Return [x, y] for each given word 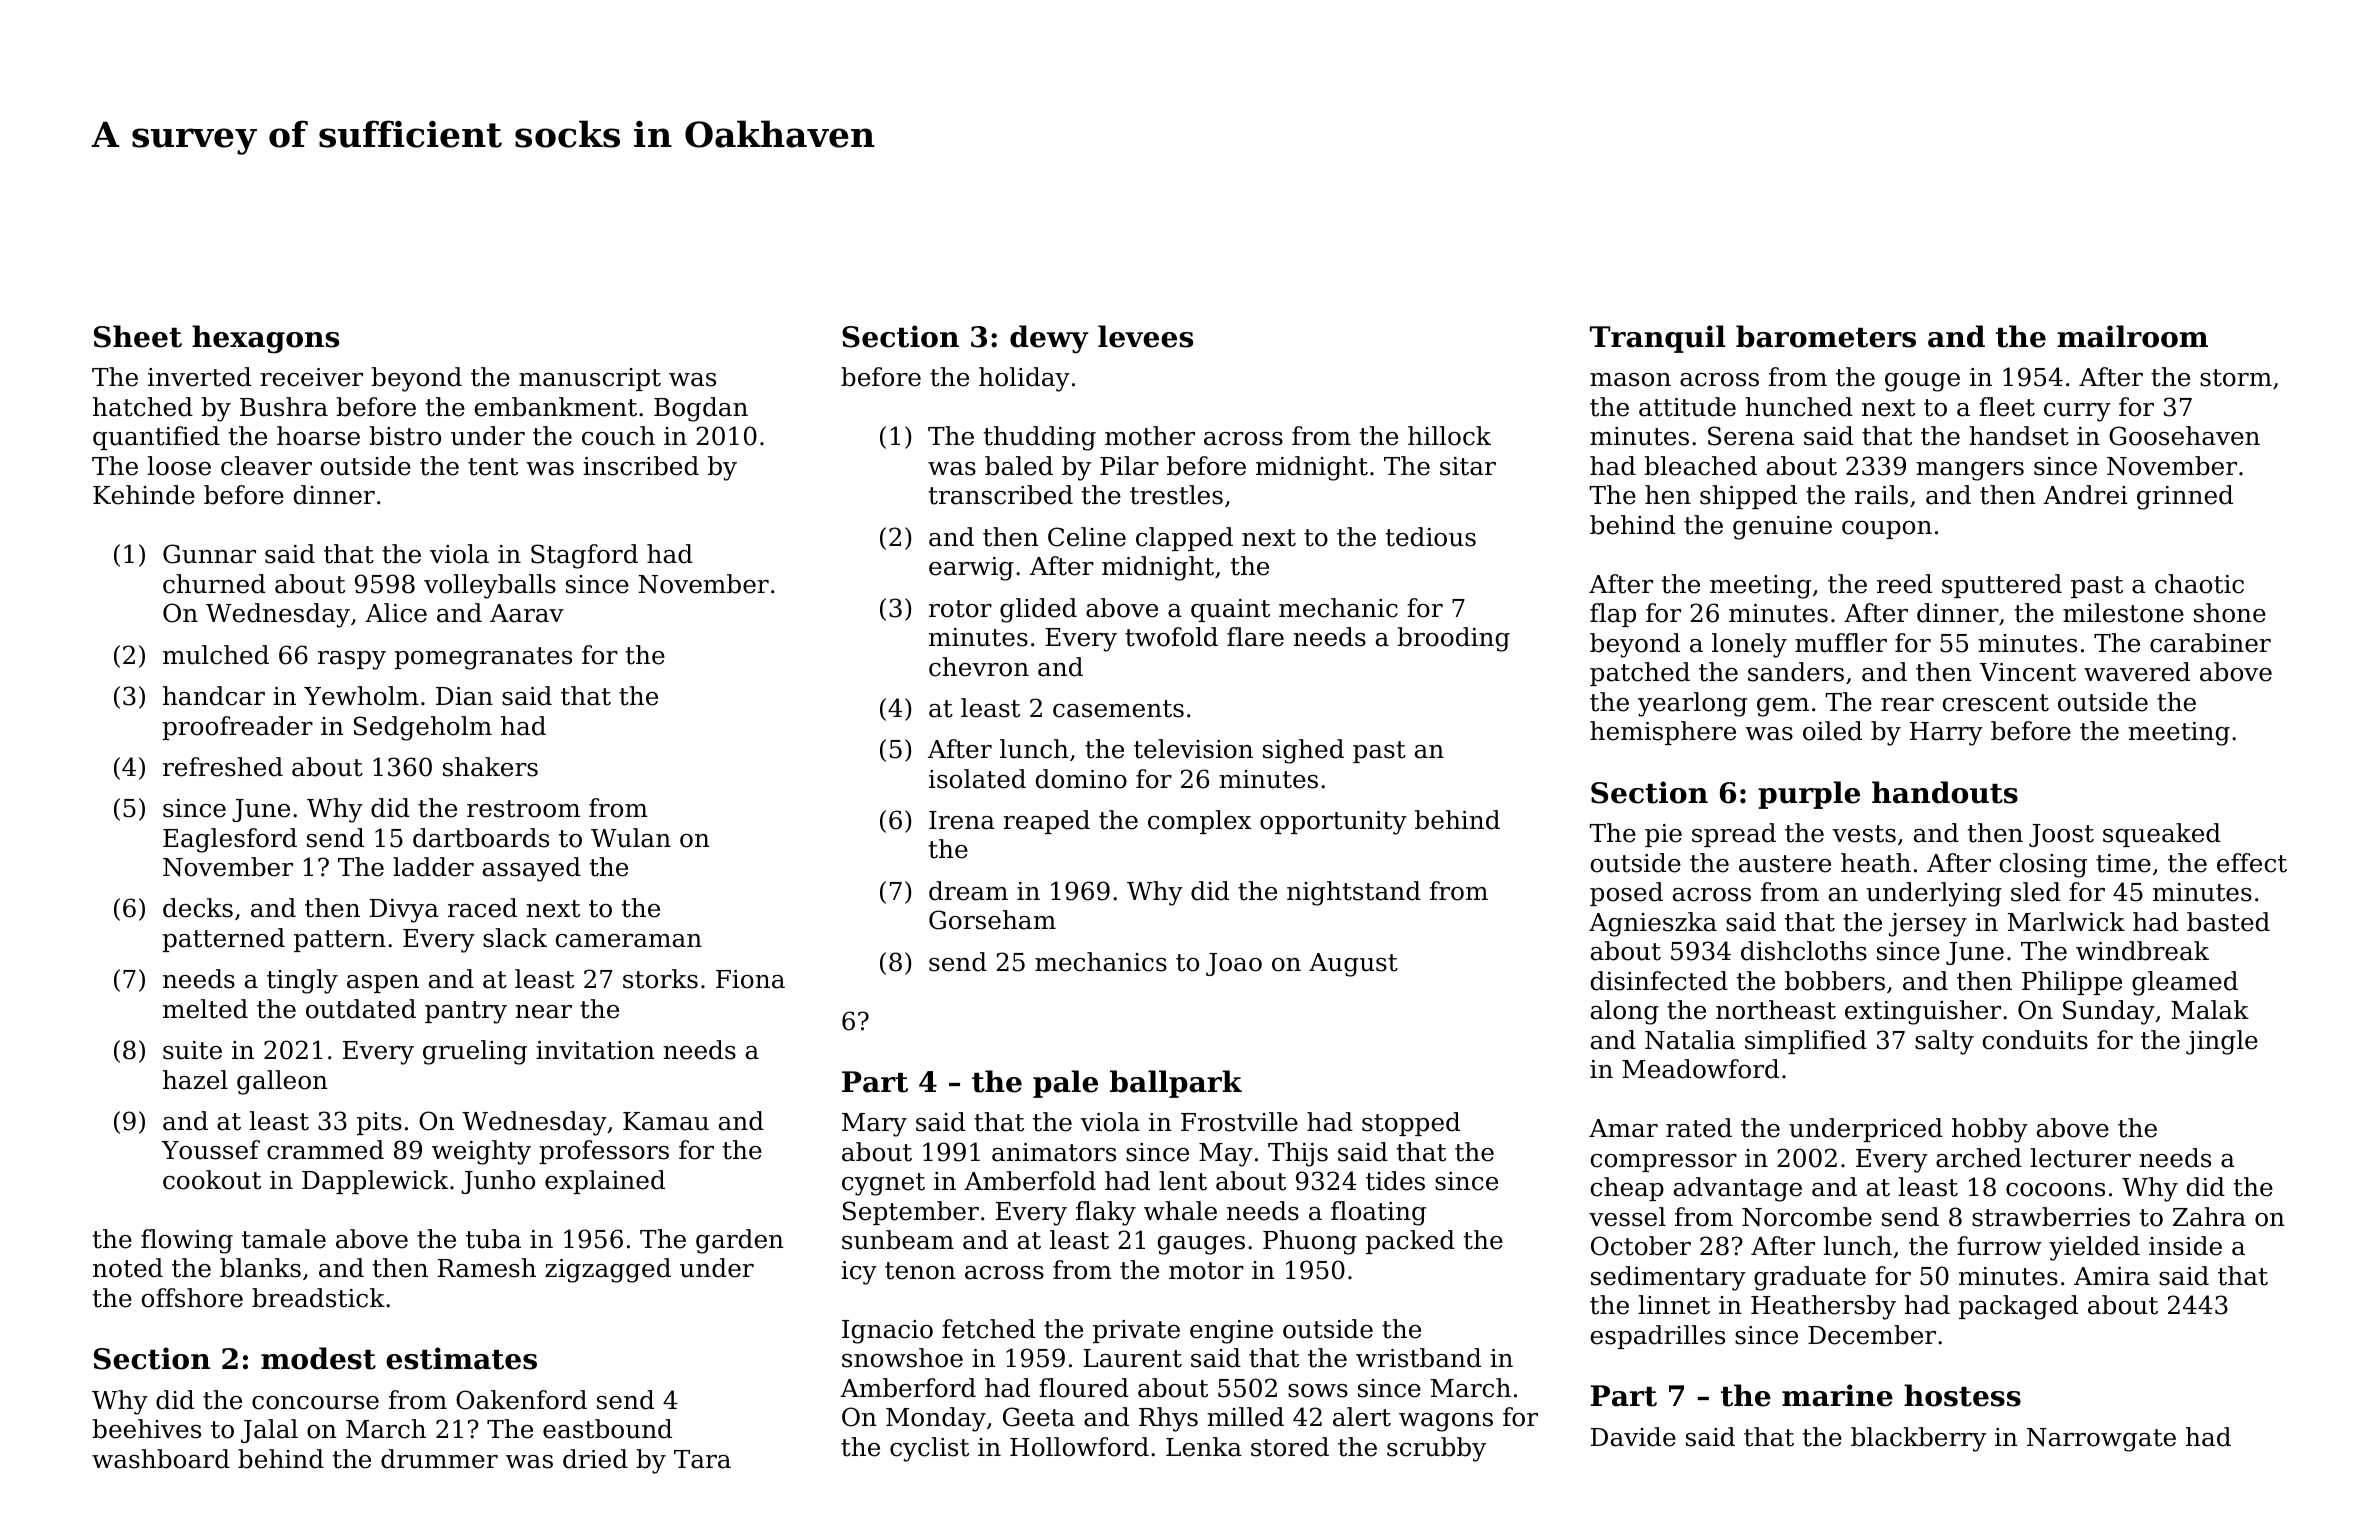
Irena [962, 820]
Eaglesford [230, 840]
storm [2236, 378]
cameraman [629, 941]
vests [1864, 834]
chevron [979, 667]
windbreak [2142, 951]
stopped [1411, 1124]
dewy [1049, 339]
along [1625, 1012]
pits [379, 1123]
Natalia [1690, 1040]
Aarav [527, 613]
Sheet [138, 336]
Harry [1946, 734]
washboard [161, 1459]
